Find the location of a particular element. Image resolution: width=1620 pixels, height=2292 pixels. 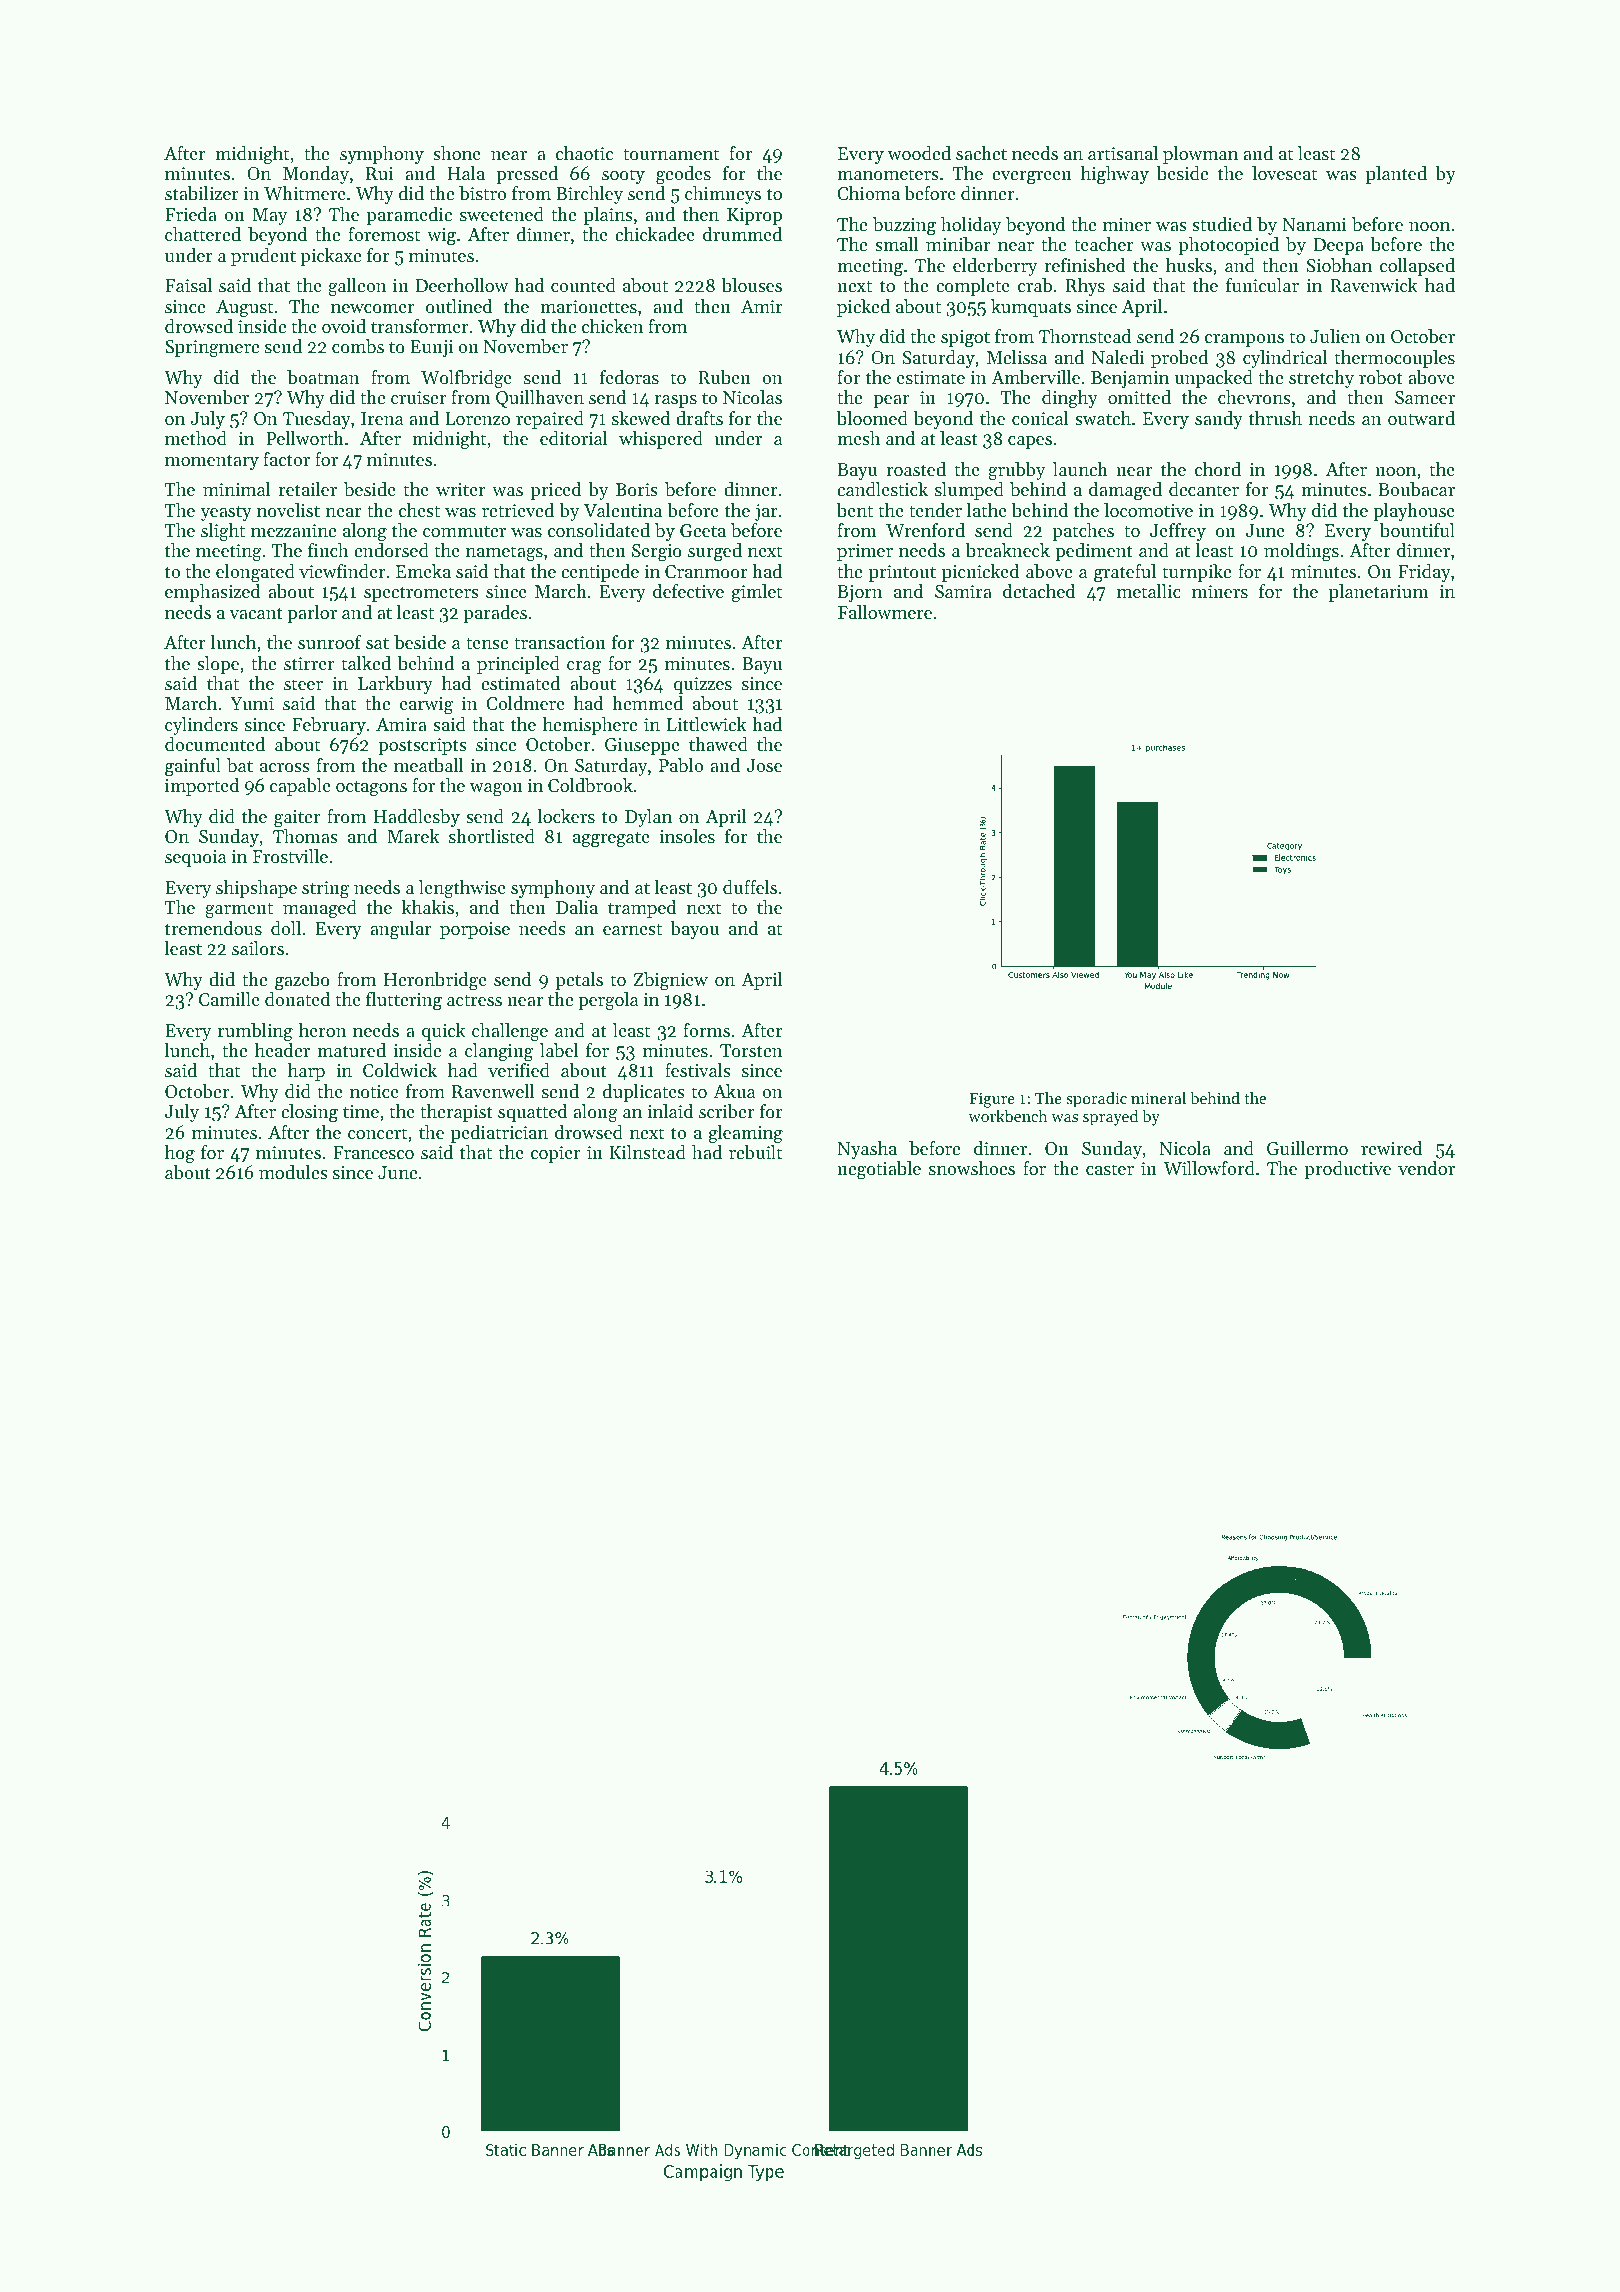

bayou is located at coordinates (694, 930).
